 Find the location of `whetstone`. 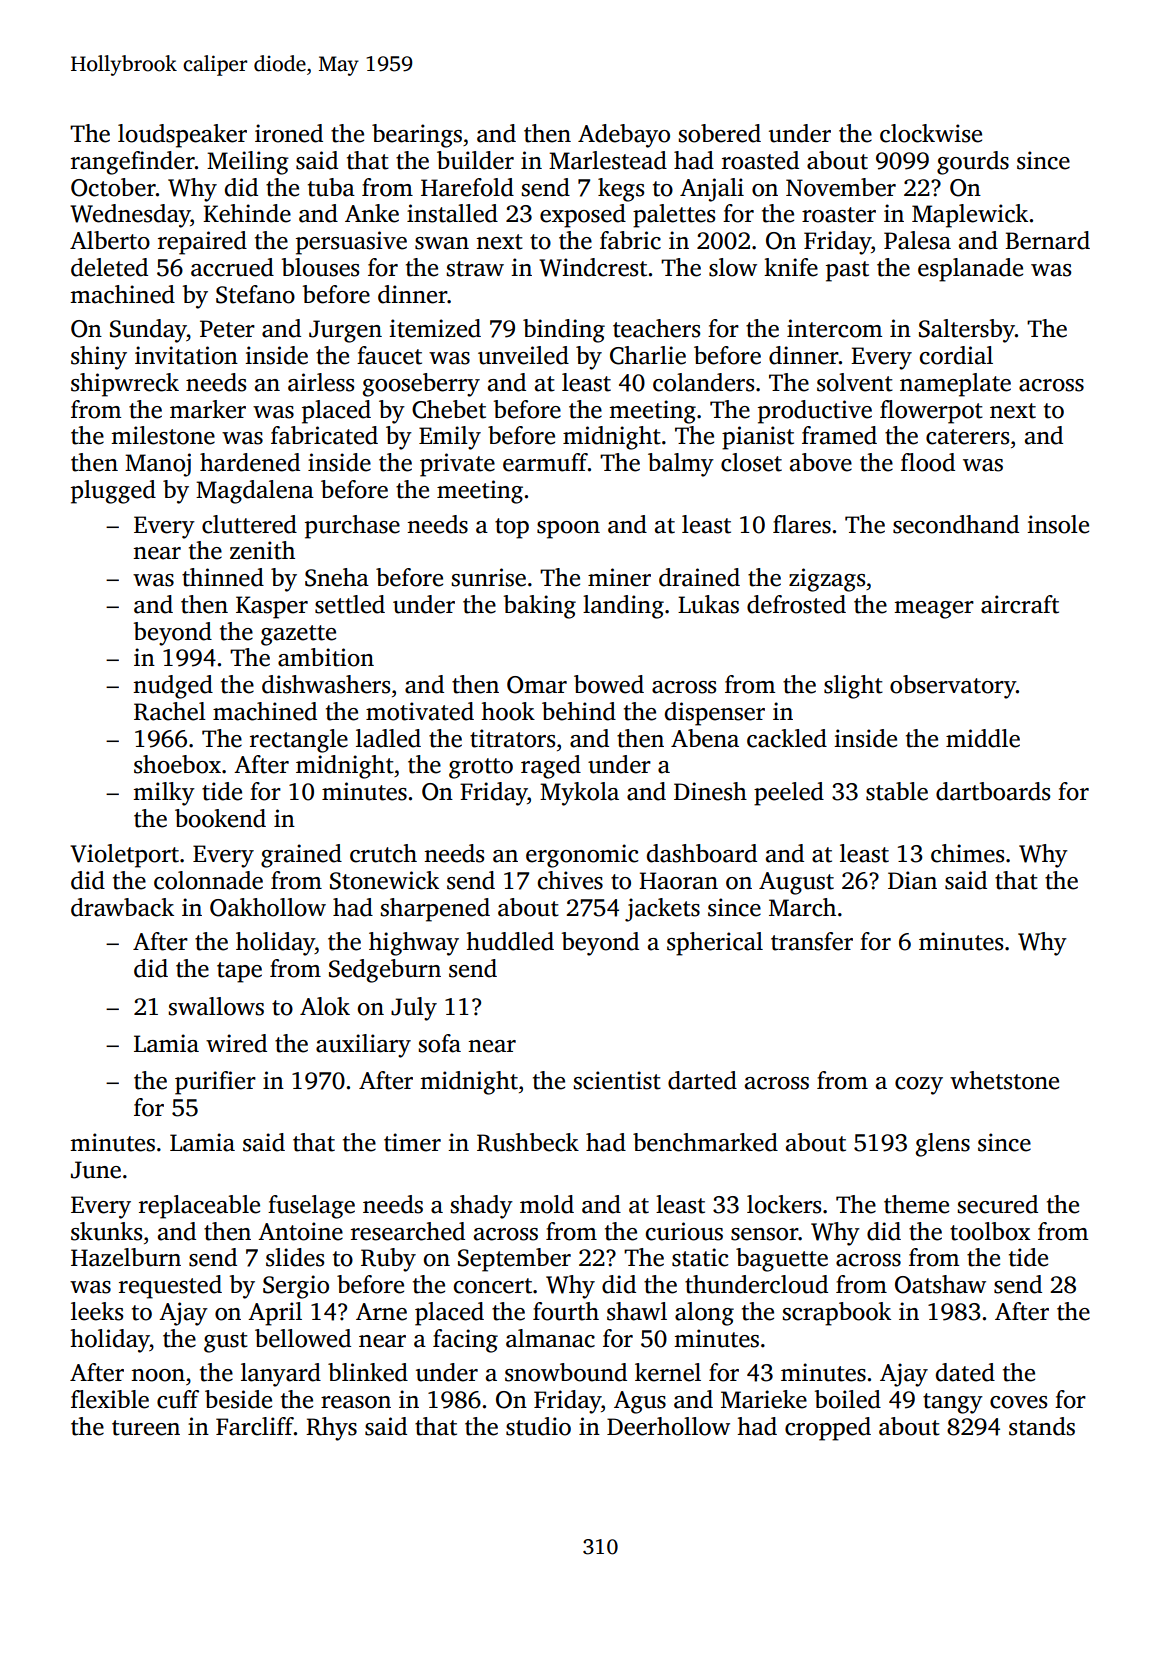

whetstone is located at coordinates (1004, 1080).
